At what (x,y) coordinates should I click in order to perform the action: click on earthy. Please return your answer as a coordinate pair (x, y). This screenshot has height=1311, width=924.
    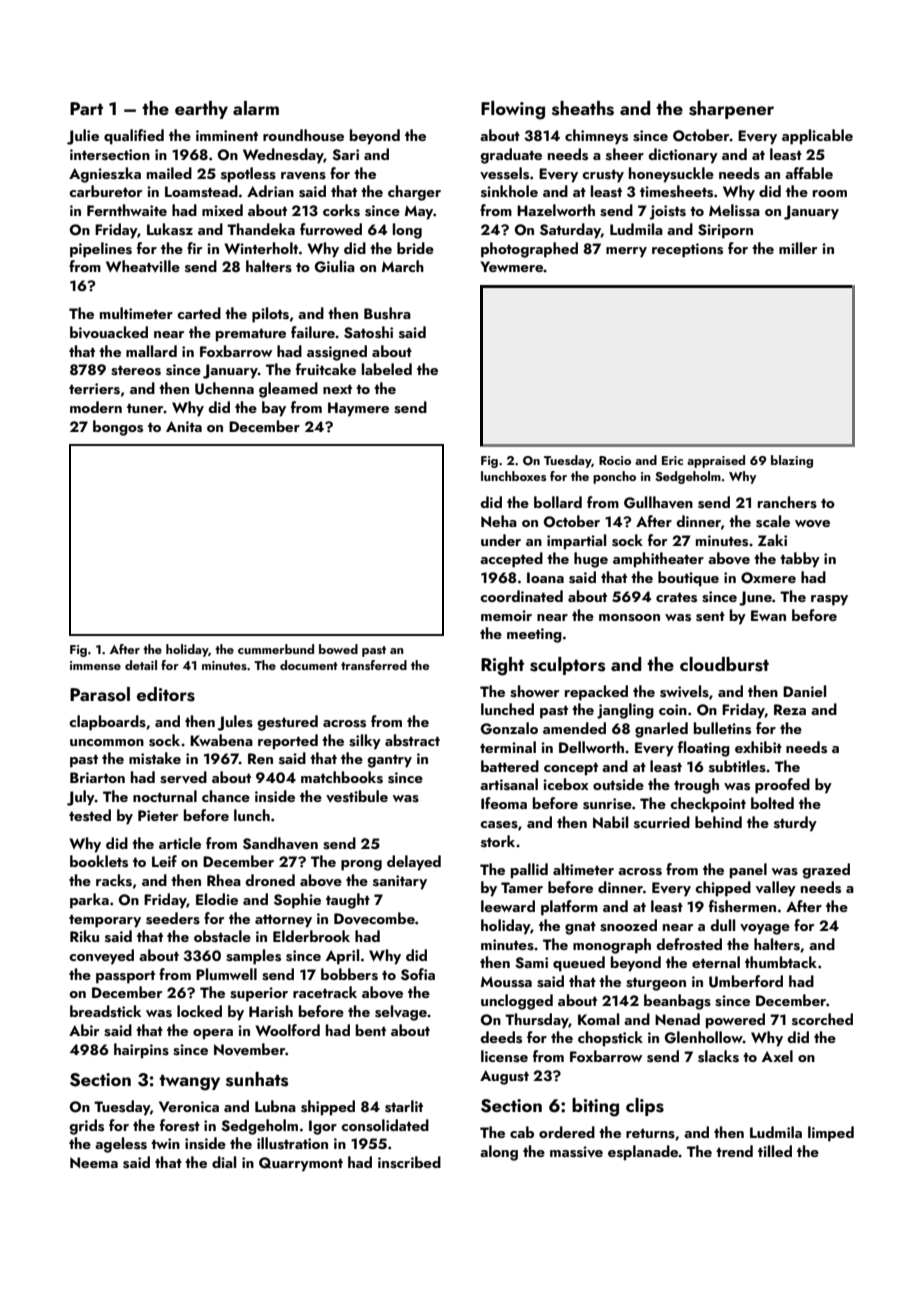
    Looking at the image, I should click on (201, 110).
